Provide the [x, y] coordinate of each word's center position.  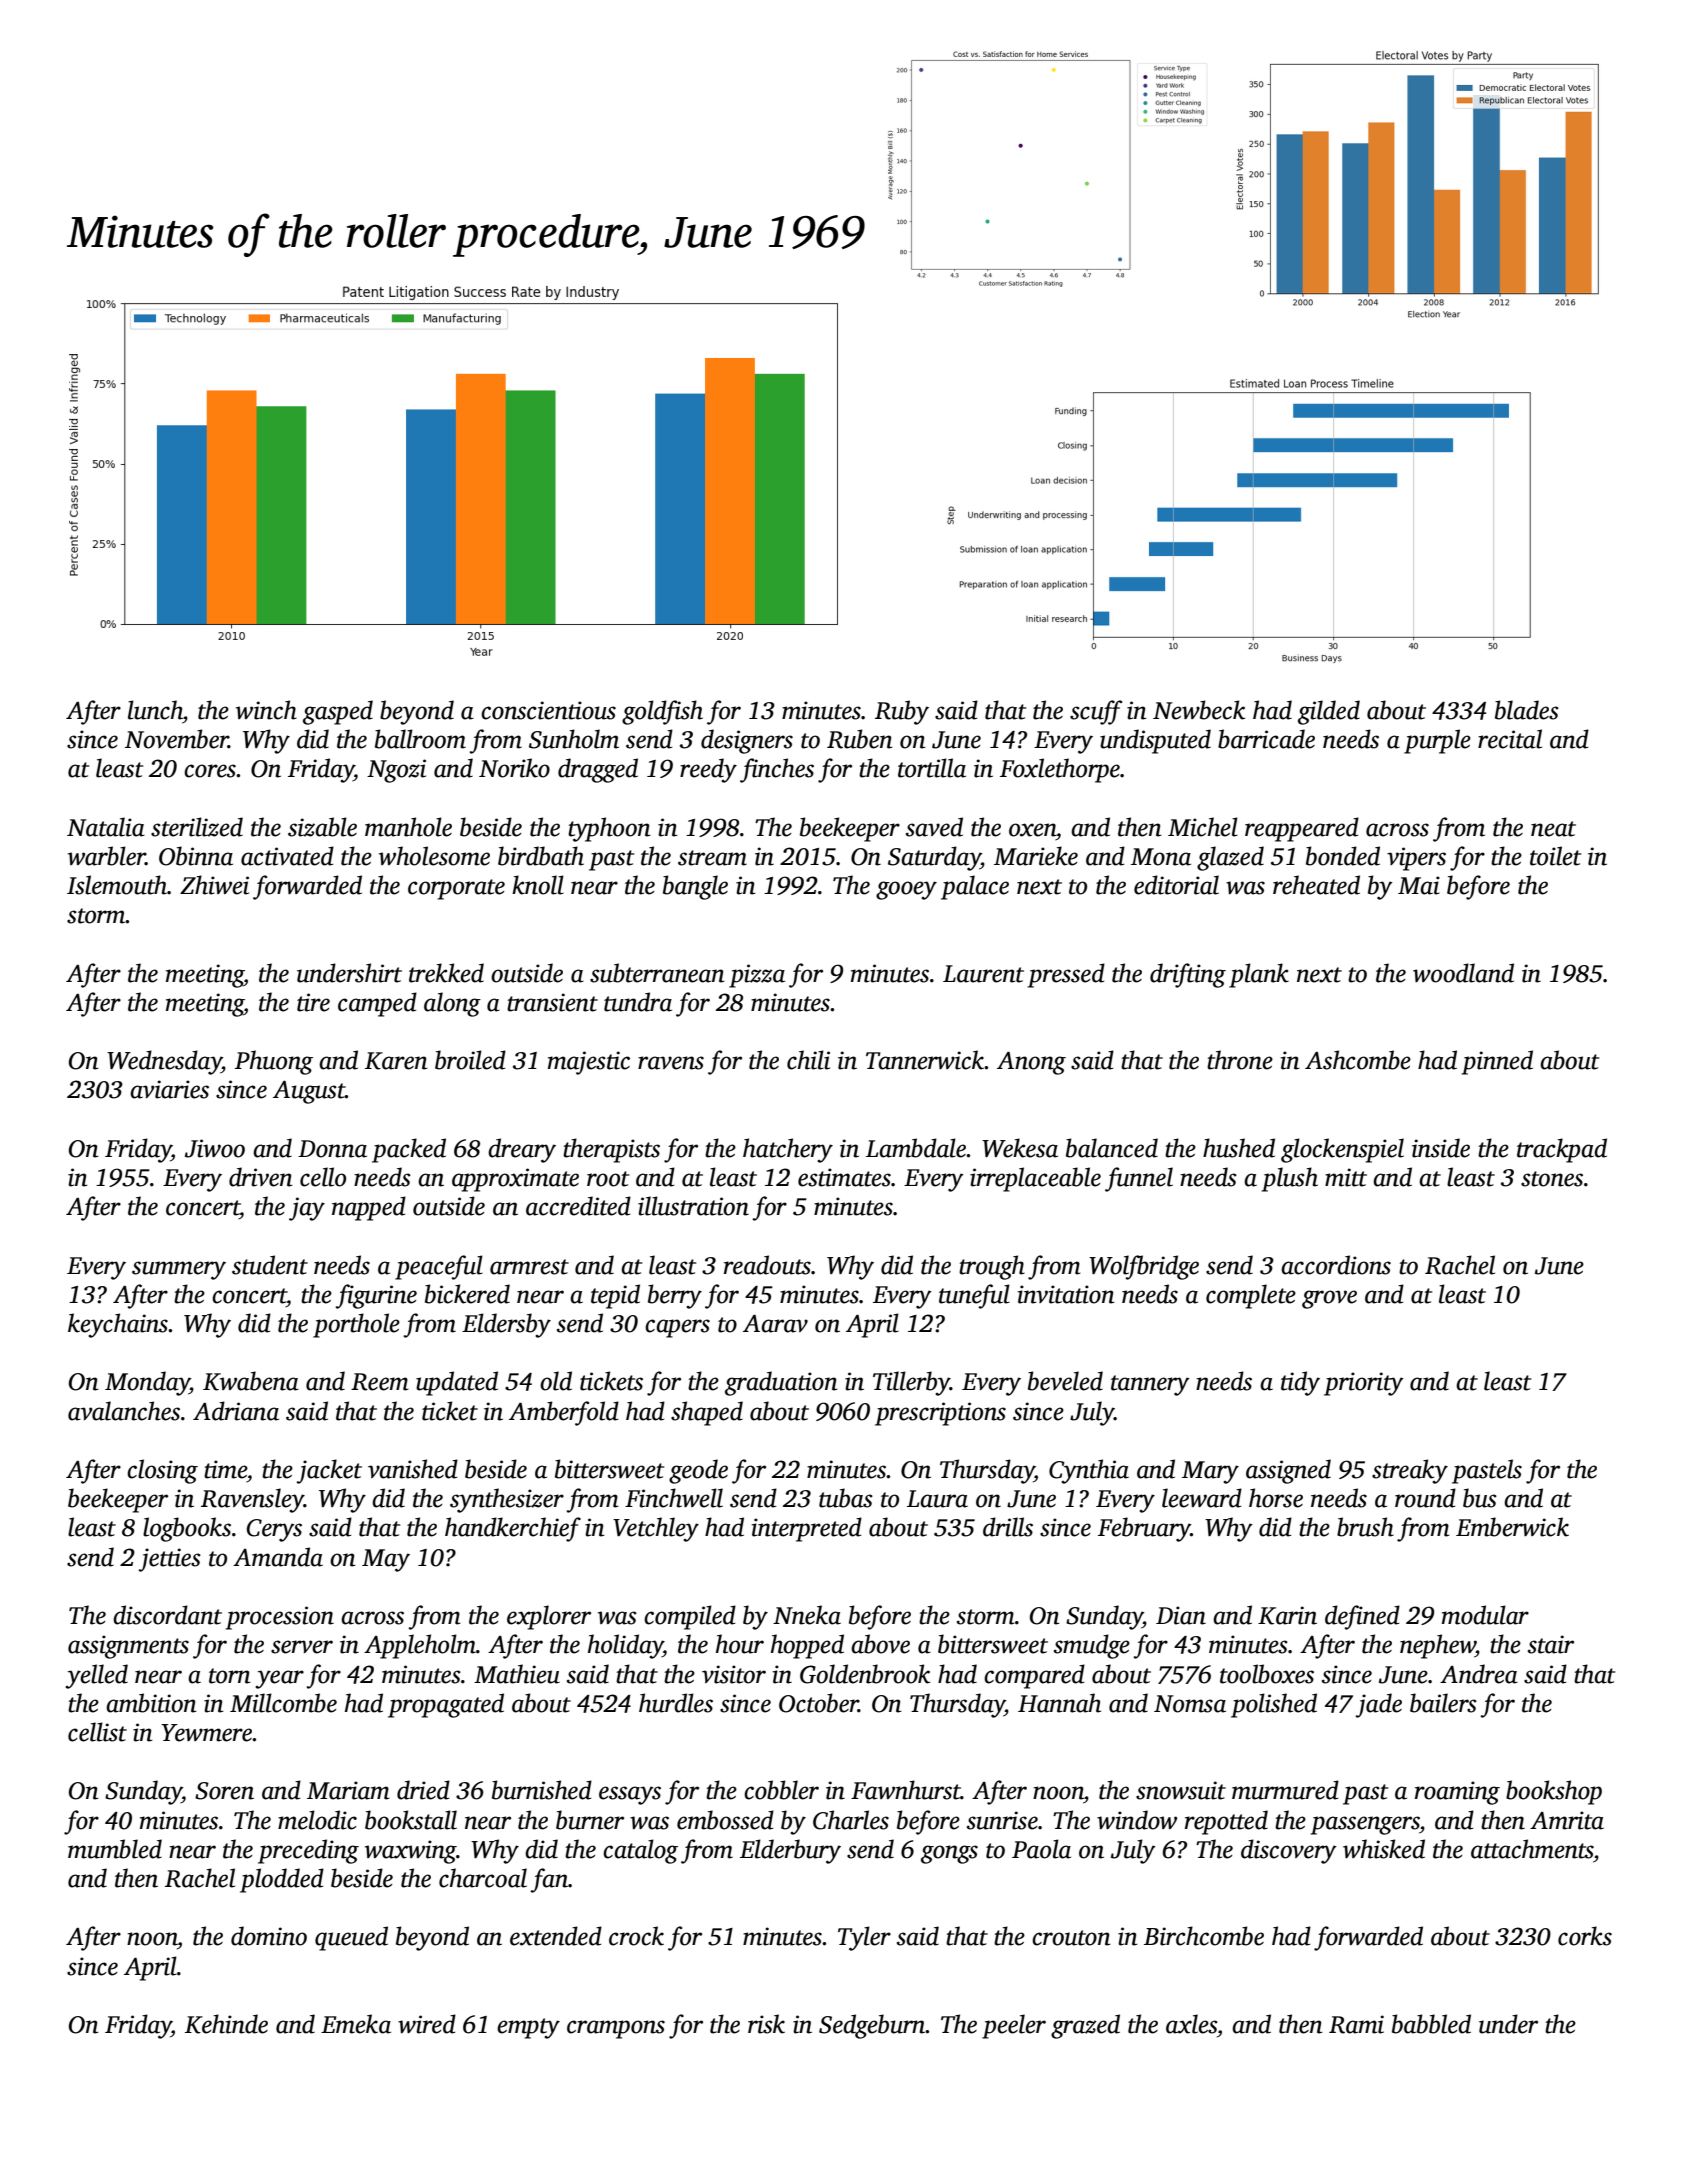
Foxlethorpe [1060, 770]
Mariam [348, 1790]
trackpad [1562, 1150]
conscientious [548, 710]
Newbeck [1199, 710]
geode [698, 1471]
